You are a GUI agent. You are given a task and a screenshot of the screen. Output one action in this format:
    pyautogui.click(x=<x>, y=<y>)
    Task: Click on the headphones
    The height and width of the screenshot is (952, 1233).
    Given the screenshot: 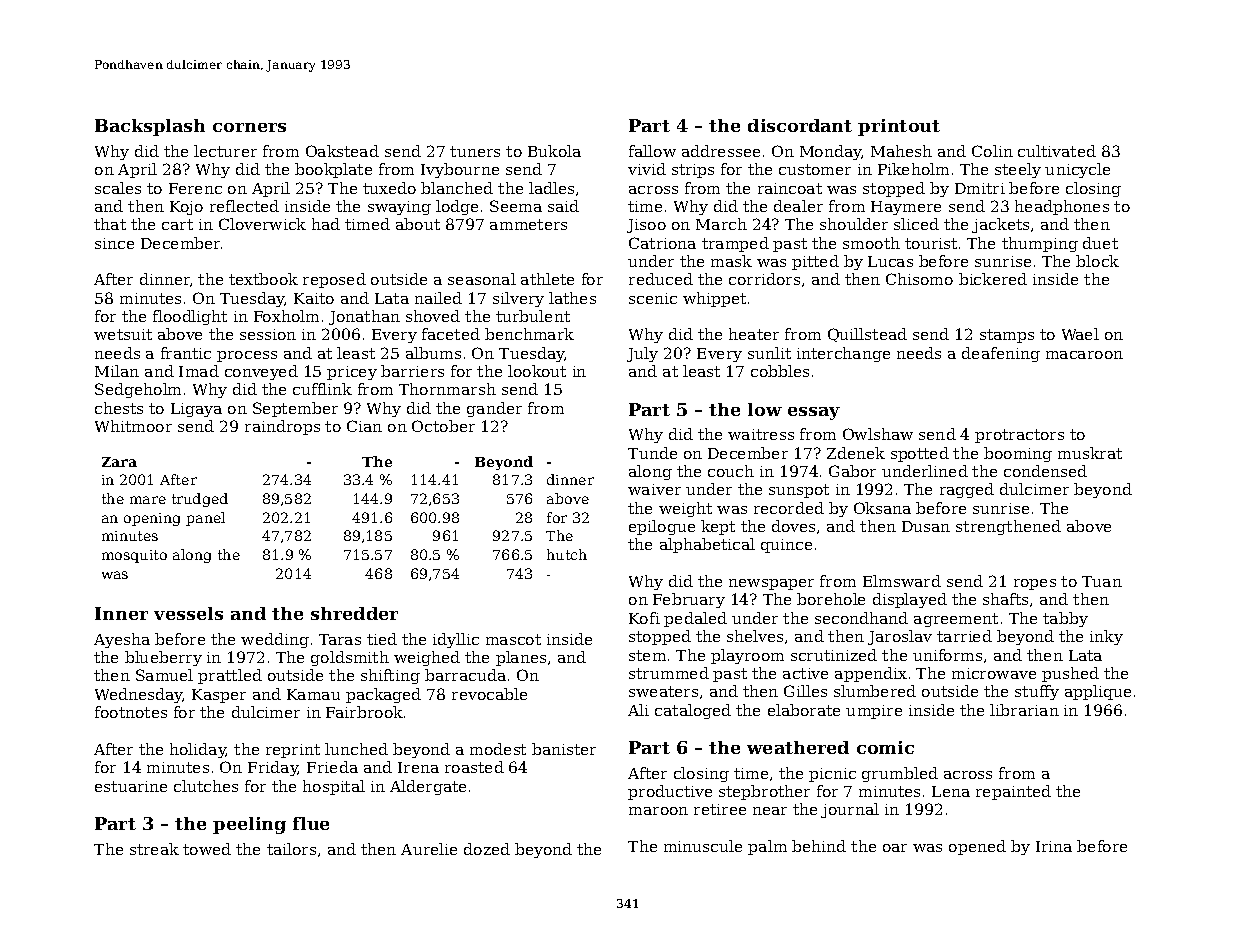 What is the action you would take?
    pyautogui.click(x=1062, y=207)
